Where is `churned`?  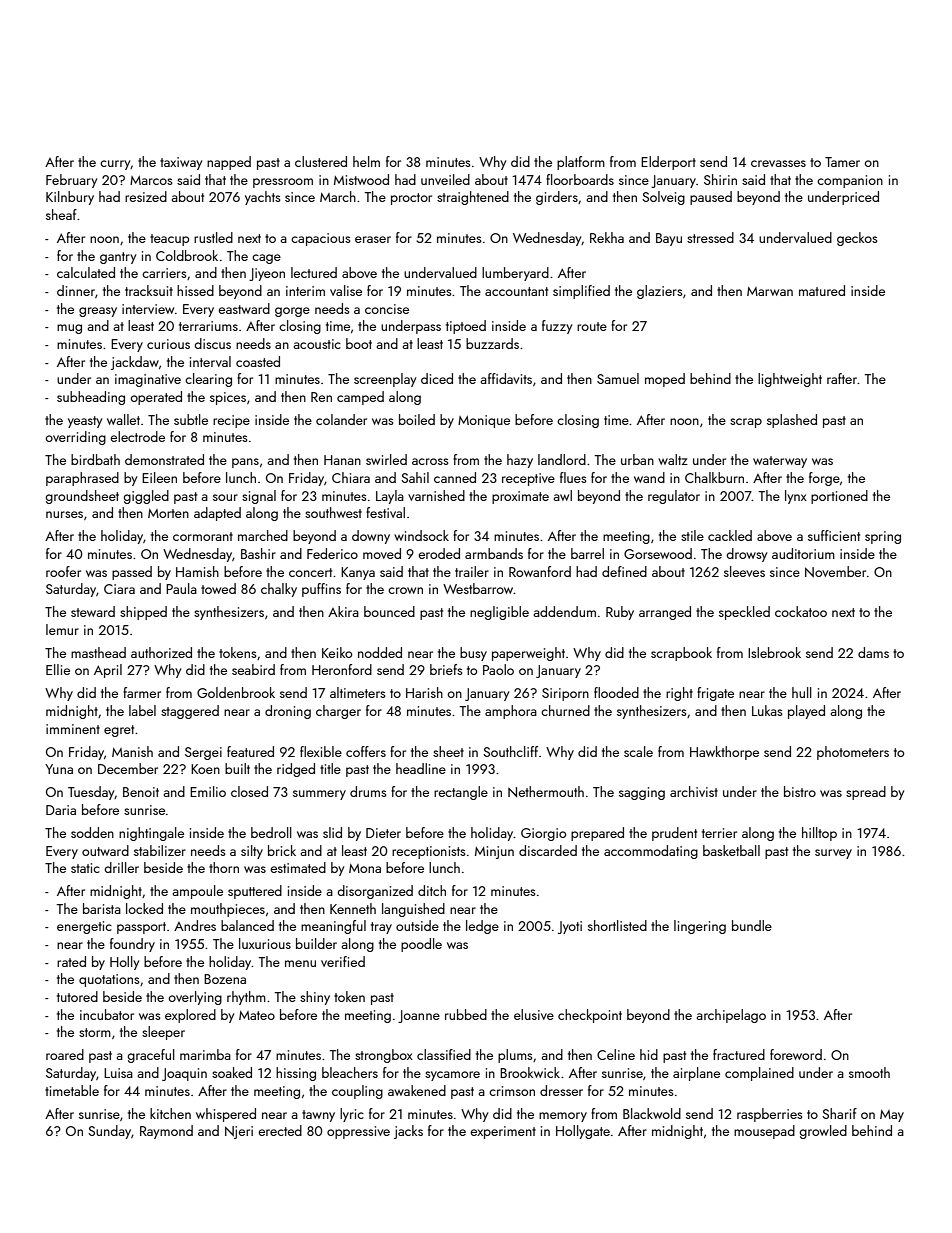 churned is located at coordinates (565, 710).
